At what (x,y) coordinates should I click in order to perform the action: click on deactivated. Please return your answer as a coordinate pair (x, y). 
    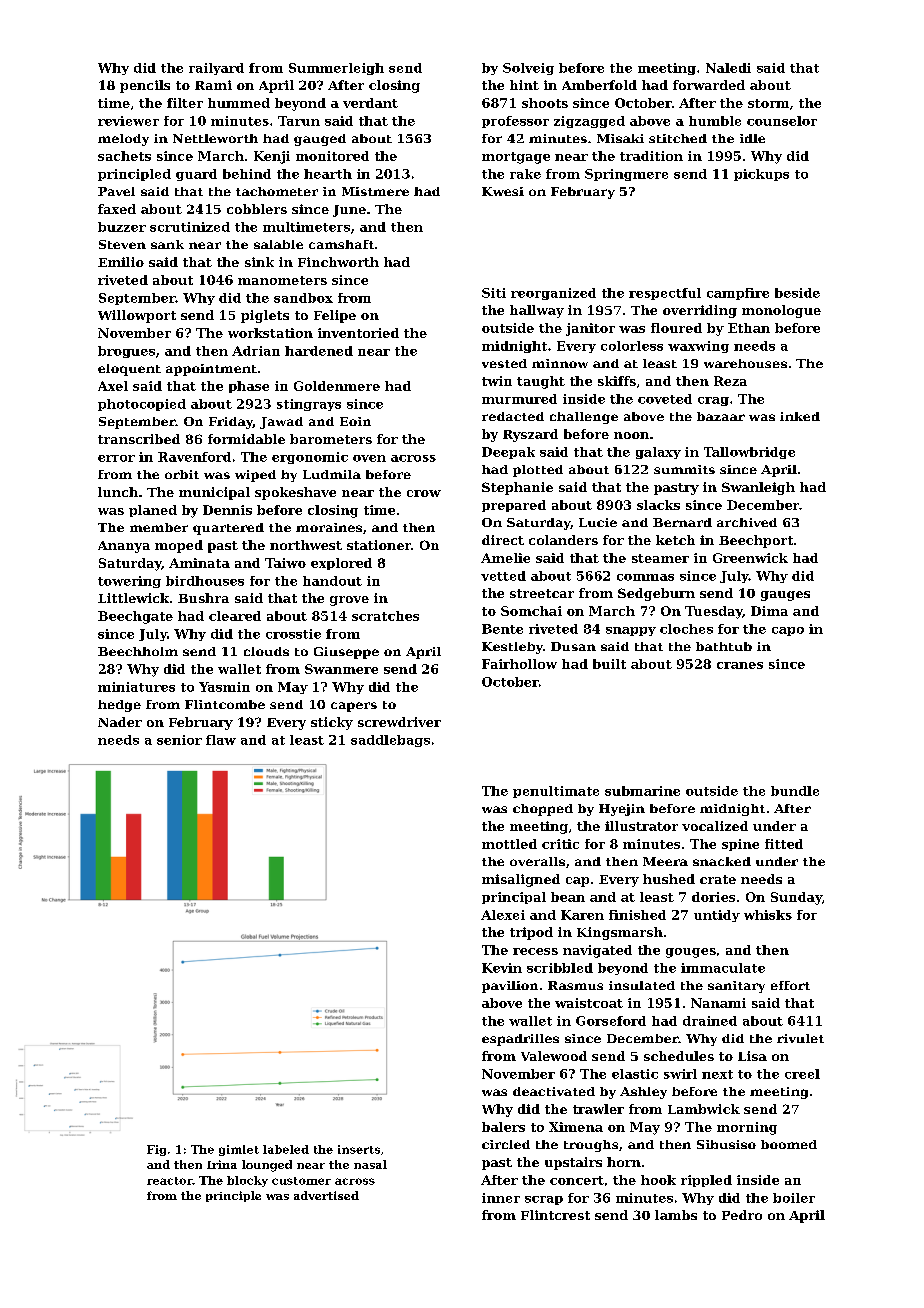
    Looking at the image, I should click on (554, 1091).
